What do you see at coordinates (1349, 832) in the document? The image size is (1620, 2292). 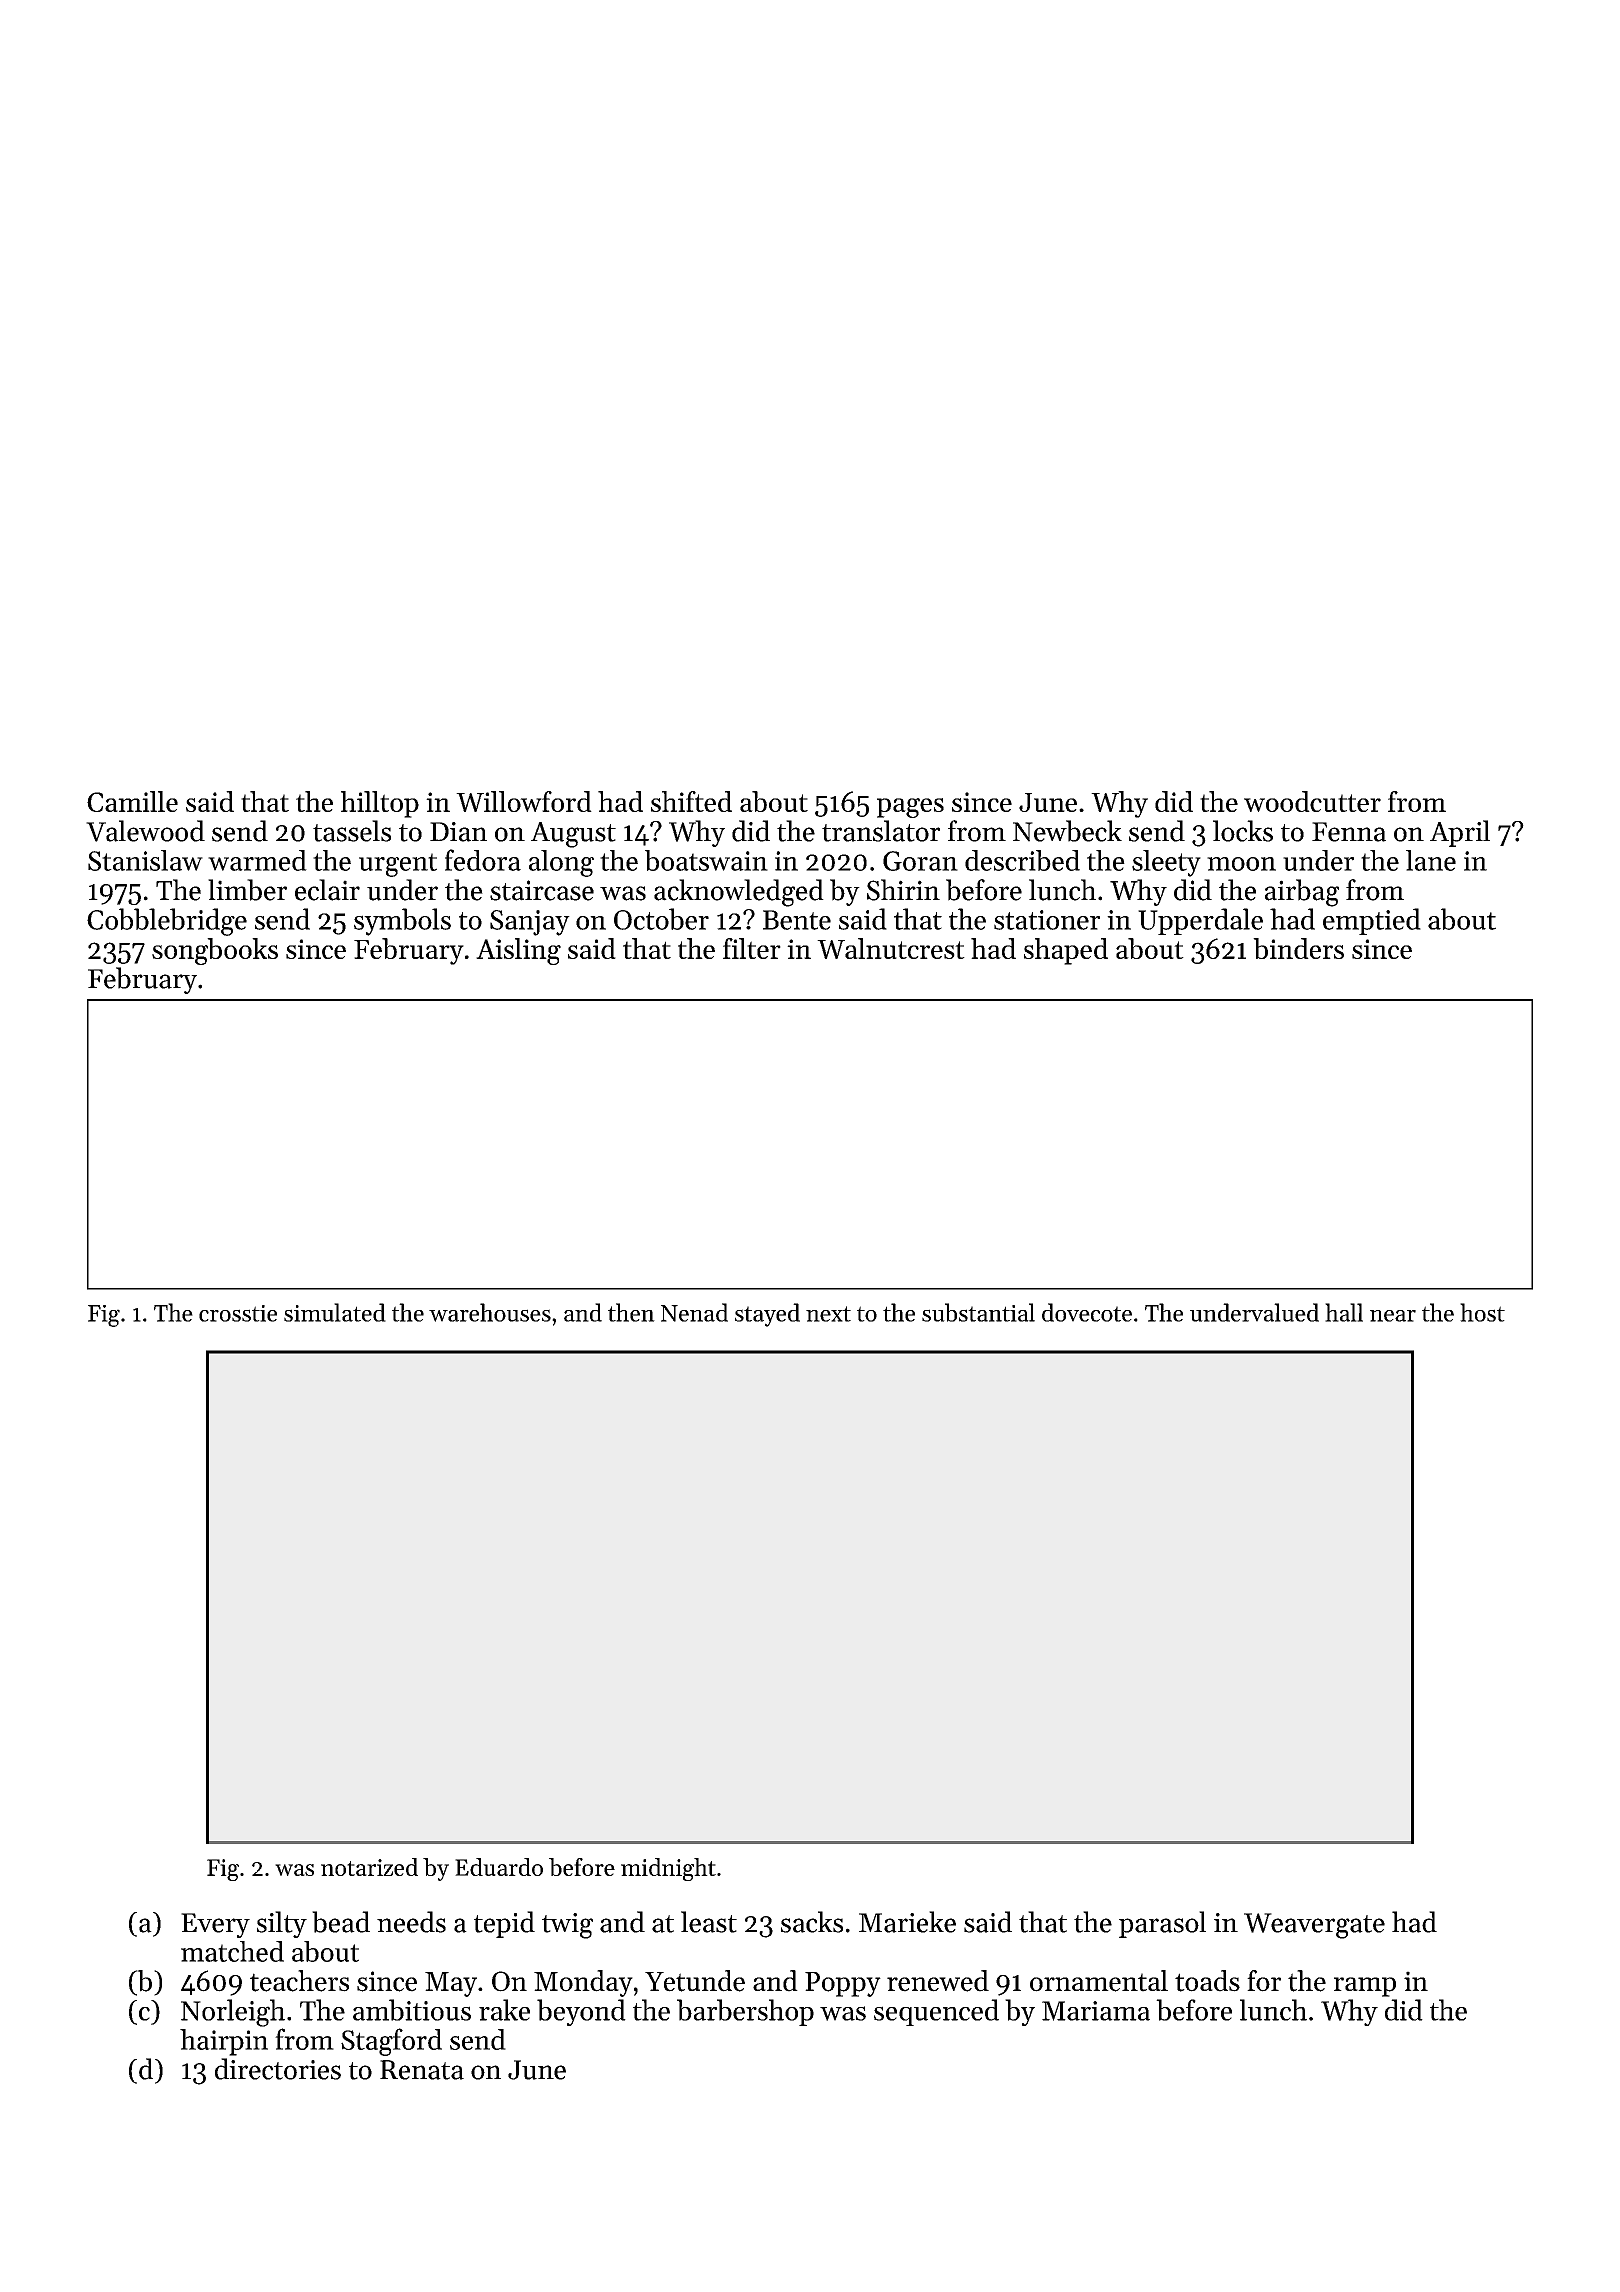 I see `Fenna` at bounding box center [1349, 832].
